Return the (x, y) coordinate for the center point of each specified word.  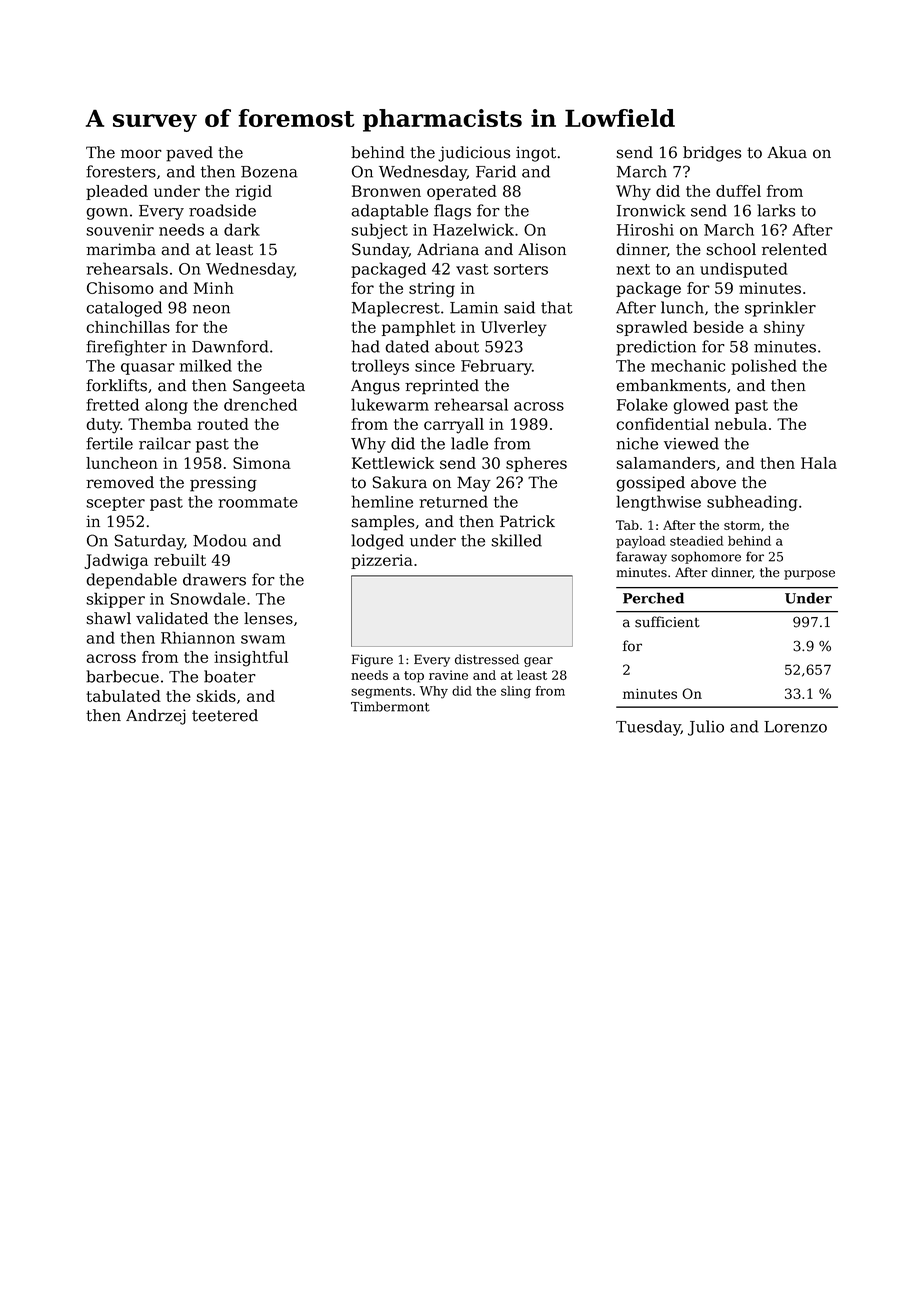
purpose (809, 575)
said (519, 307)
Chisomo (120, 288)
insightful (251, 659)
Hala (819, 463)
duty (103, 426)
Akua (787, 152)
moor (141, 154)
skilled (516, 540)
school (731, 249)
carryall (454, 426)
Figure (372, 660)
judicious (474, 154)
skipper (115, 600)
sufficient (667, 622)
